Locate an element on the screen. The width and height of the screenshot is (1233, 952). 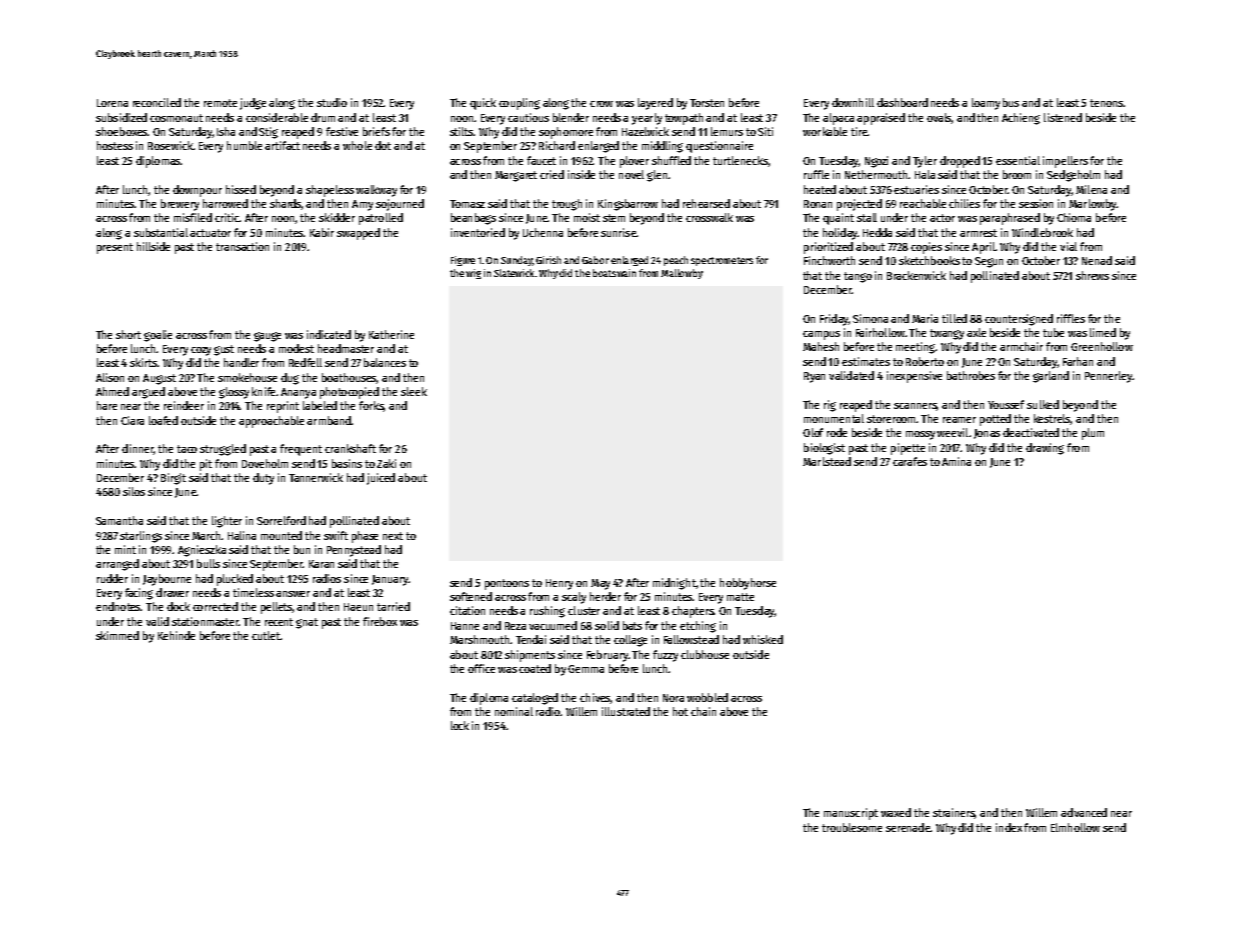
dropped is located at coordinates (960, 162).
